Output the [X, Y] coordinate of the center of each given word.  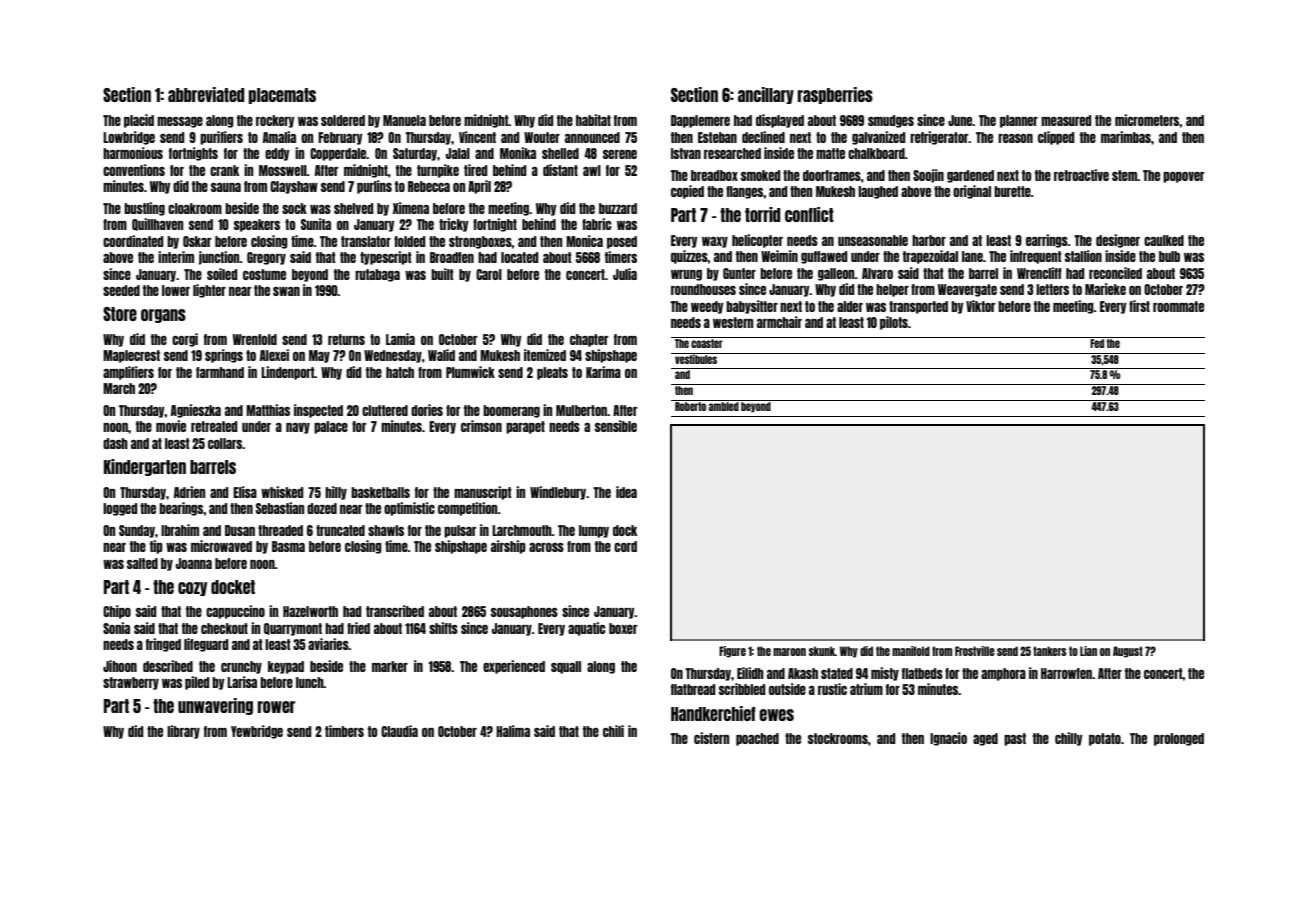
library [183, 732]
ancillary [766, 95]
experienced [514, 667]
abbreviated [206, 94]
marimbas [1126, 137]
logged [120, 509]
